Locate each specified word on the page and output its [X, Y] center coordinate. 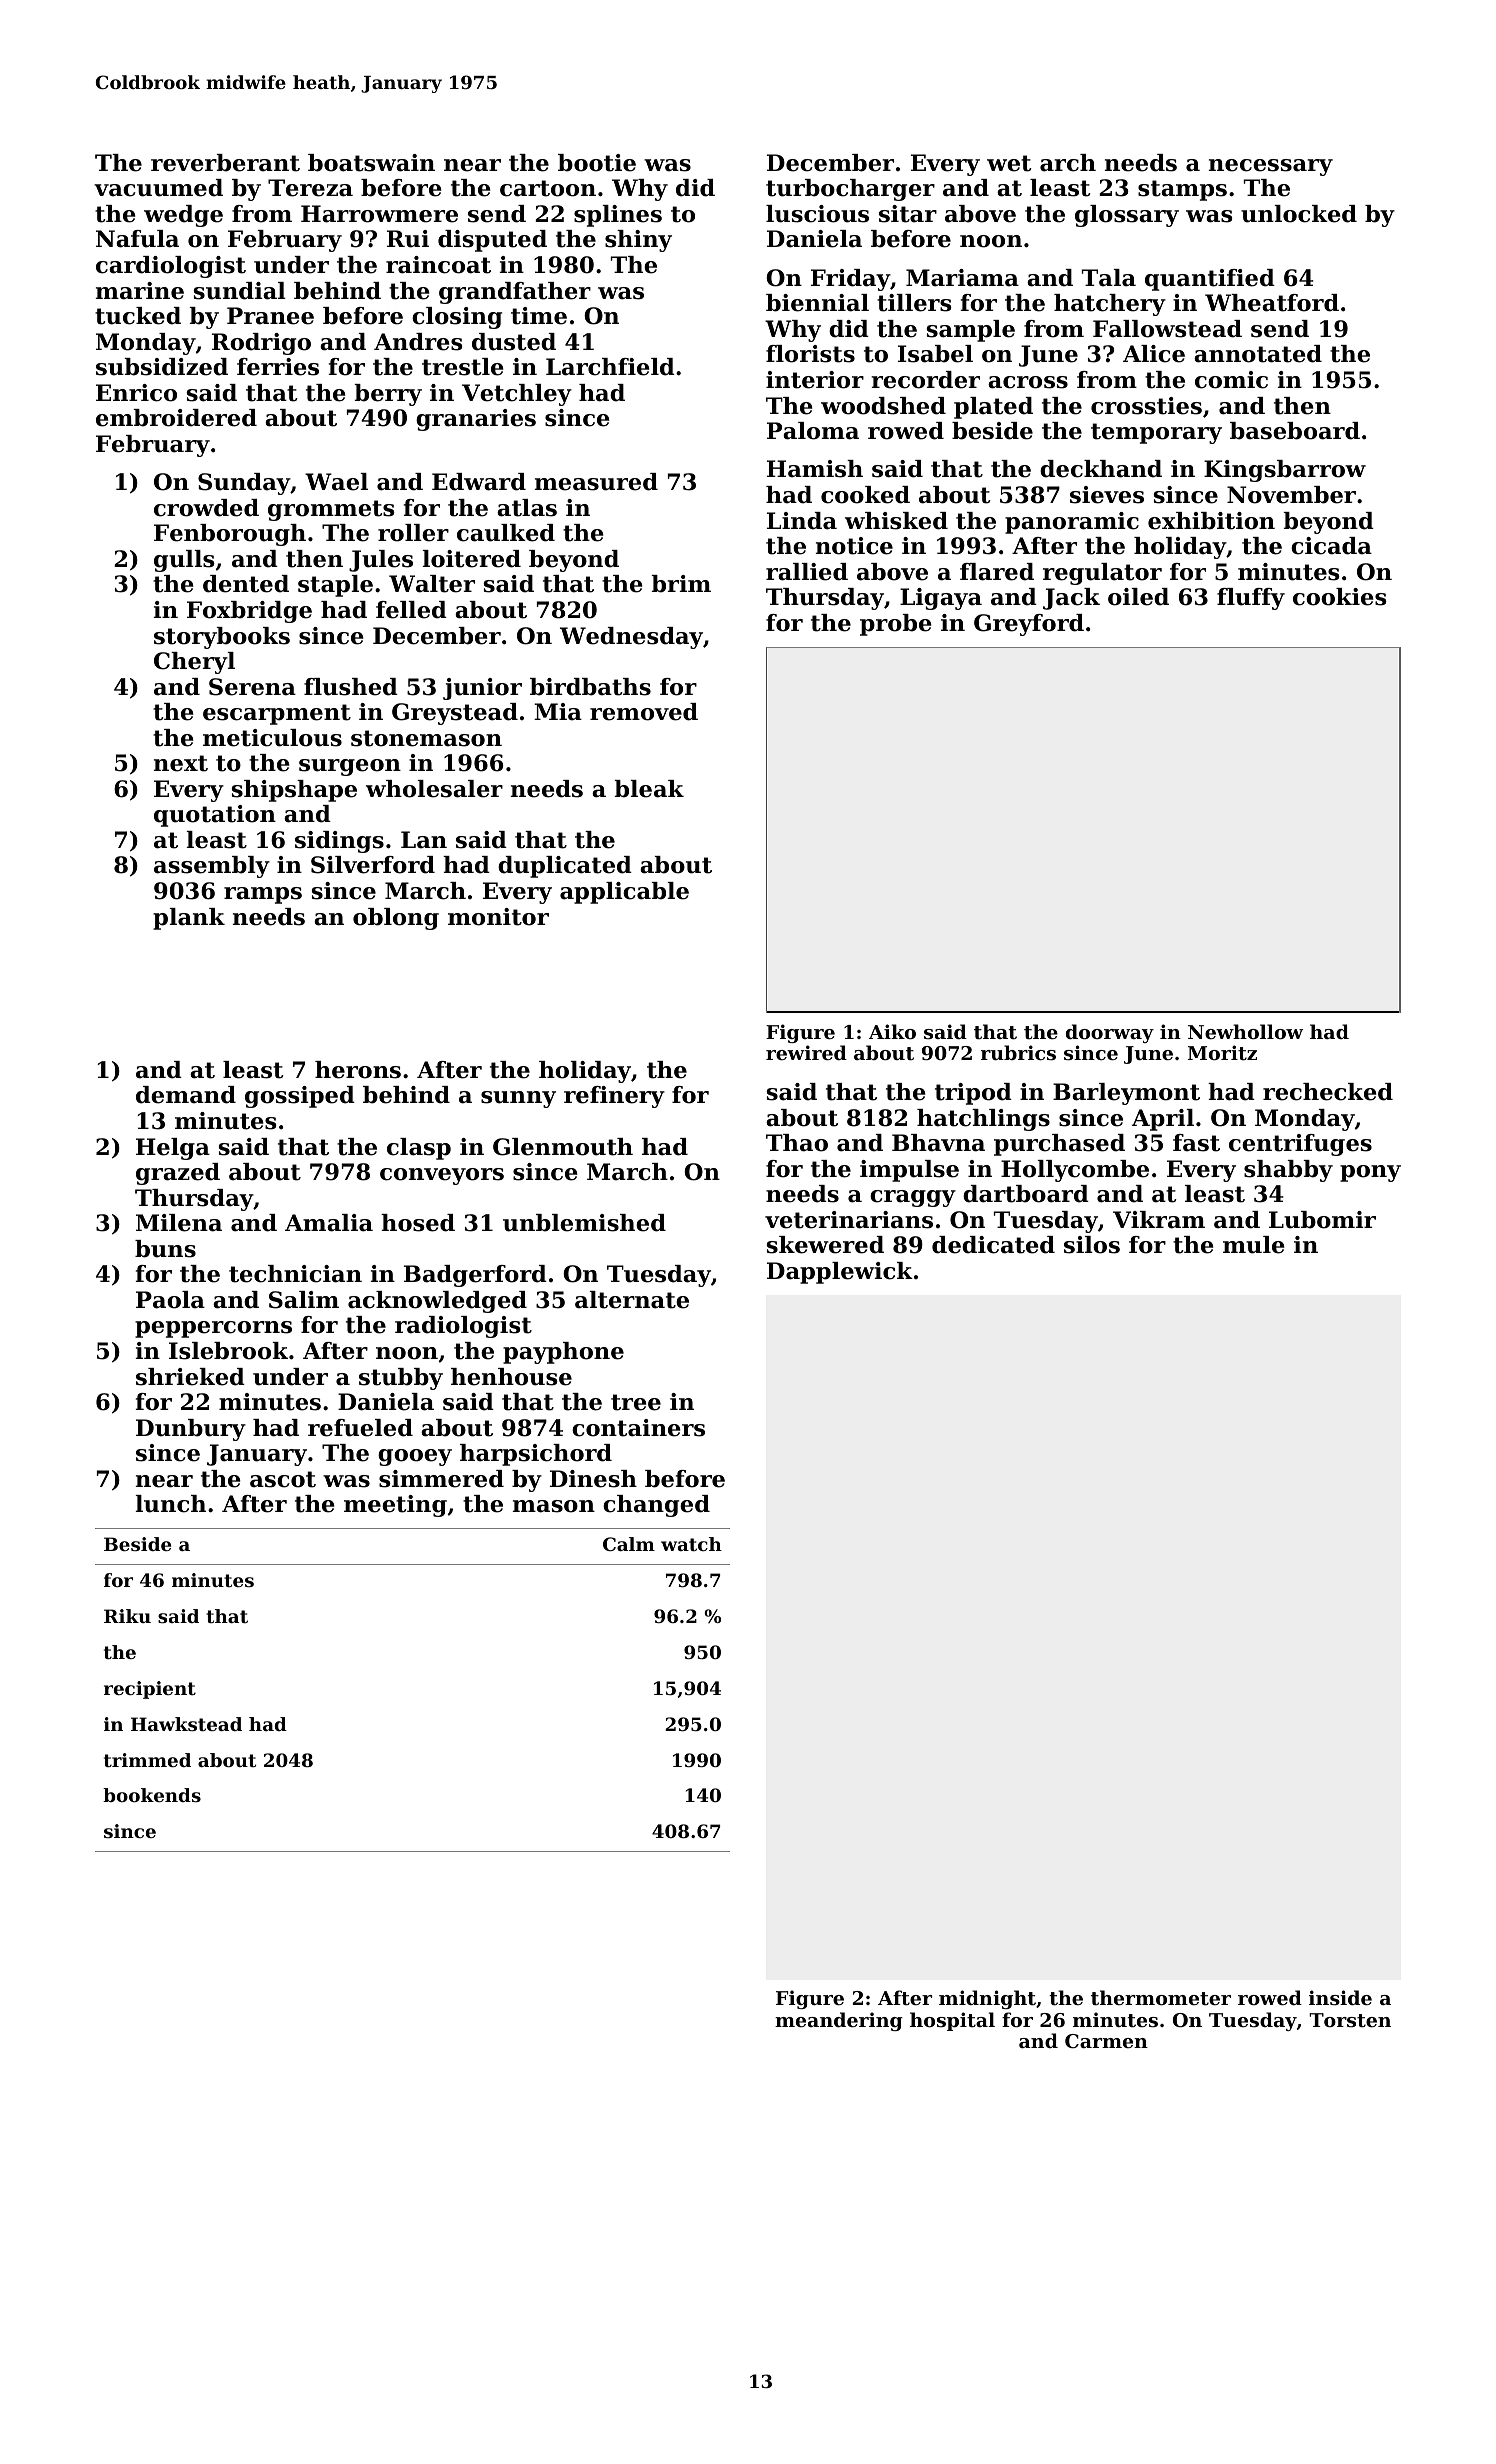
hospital [952, 2021]
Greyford [1029, 625]
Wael [336, 482]
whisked [896, 521]
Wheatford [1272, 303]
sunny [518, 1099]
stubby [401, 1379]
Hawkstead [186, 1724]
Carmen [1106, 2041]
